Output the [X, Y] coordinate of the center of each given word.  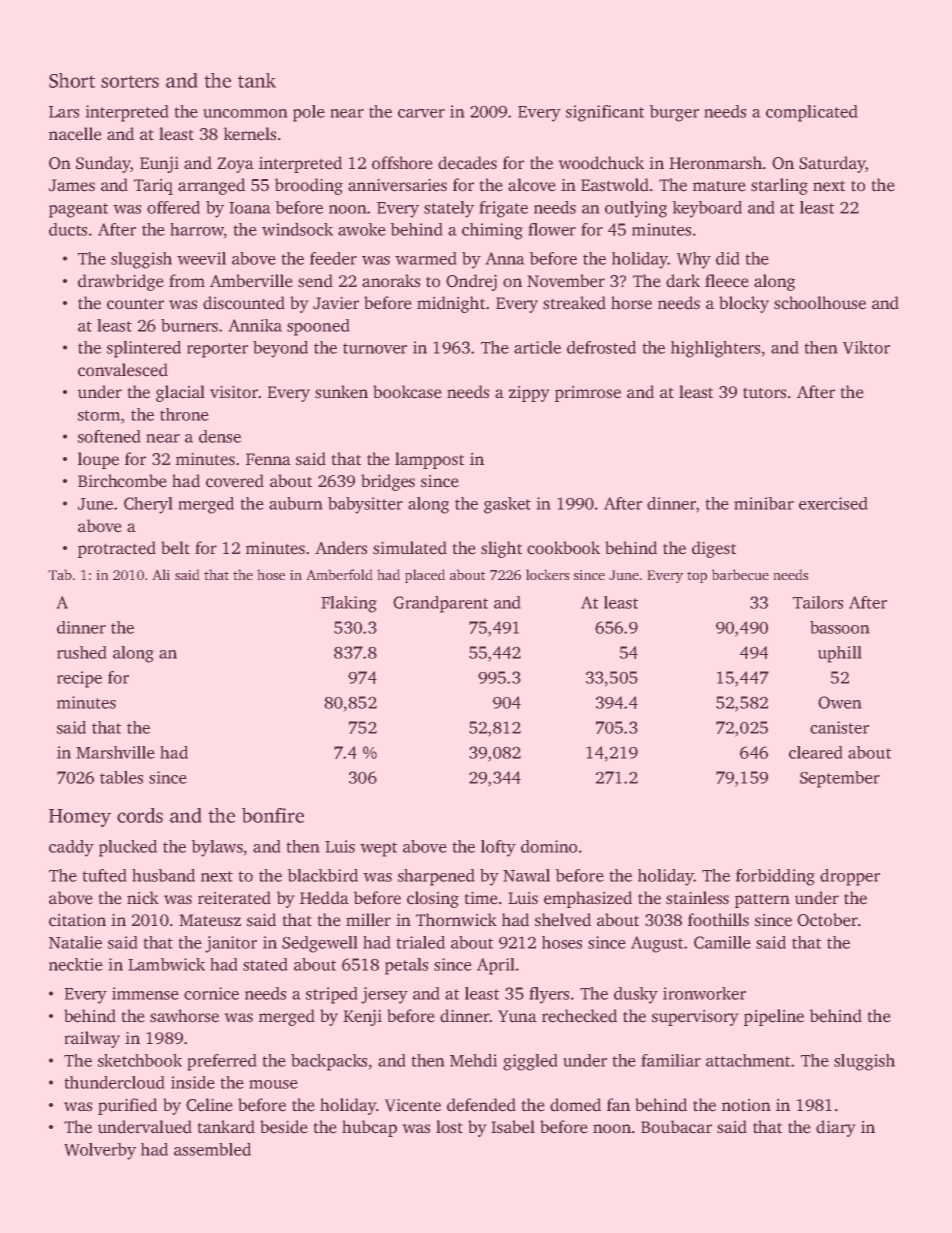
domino [549, 846]
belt [175, 548]
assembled [212, 1149]
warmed [426, 258]
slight [501, 549]
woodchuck [601, 163]
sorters [130, 81]
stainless [697, 898]
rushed [82, 652]
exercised [833, 503]
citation [77, 920]
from [187, 281]
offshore [402, 163]
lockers [547, 574]
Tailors [818, 602]
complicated [812, 113]
